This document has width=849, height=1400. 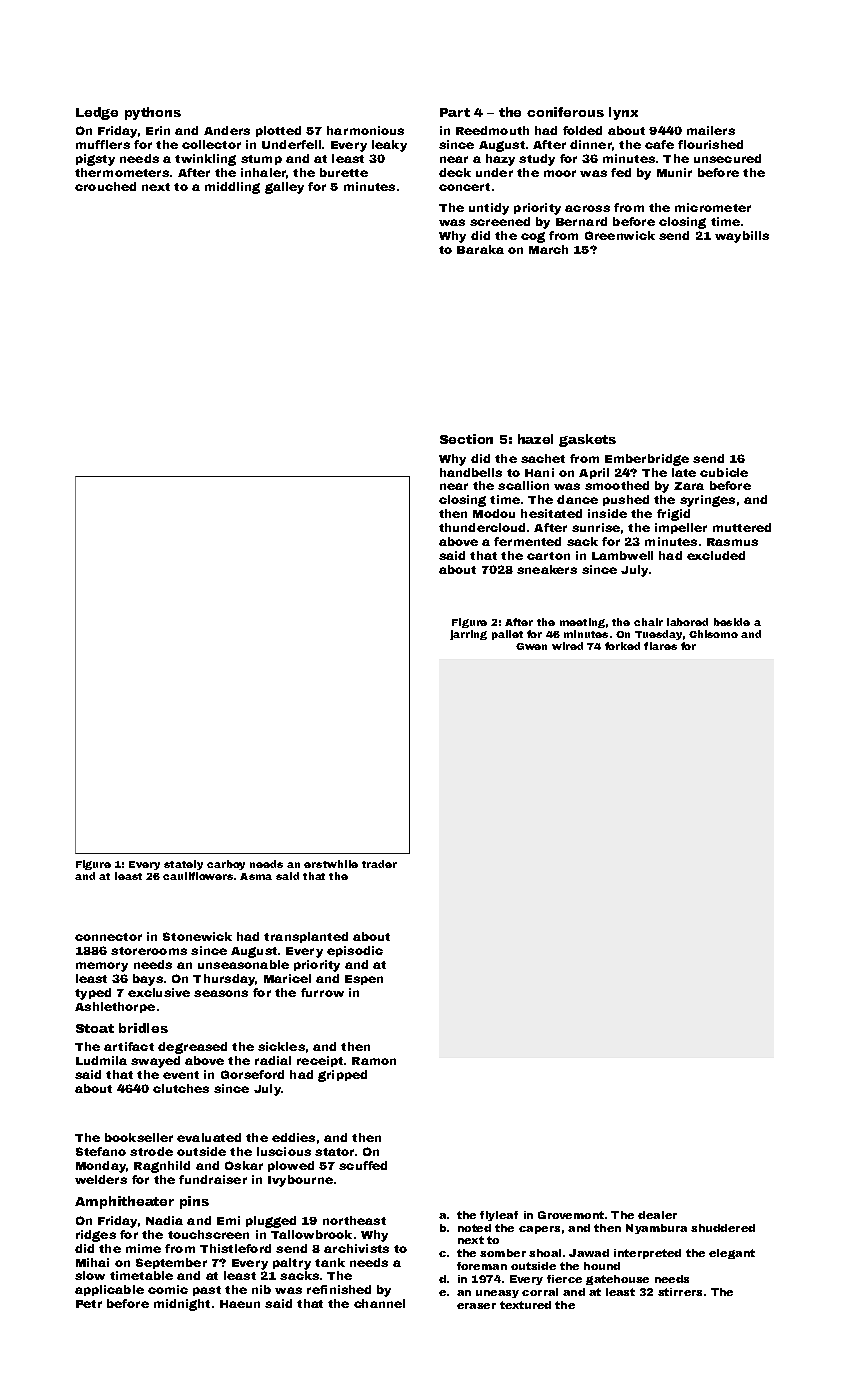 What do you see at coordinates (209, 1137) in the document?
I see `evaluated` at bounding box center [209, 1137].
